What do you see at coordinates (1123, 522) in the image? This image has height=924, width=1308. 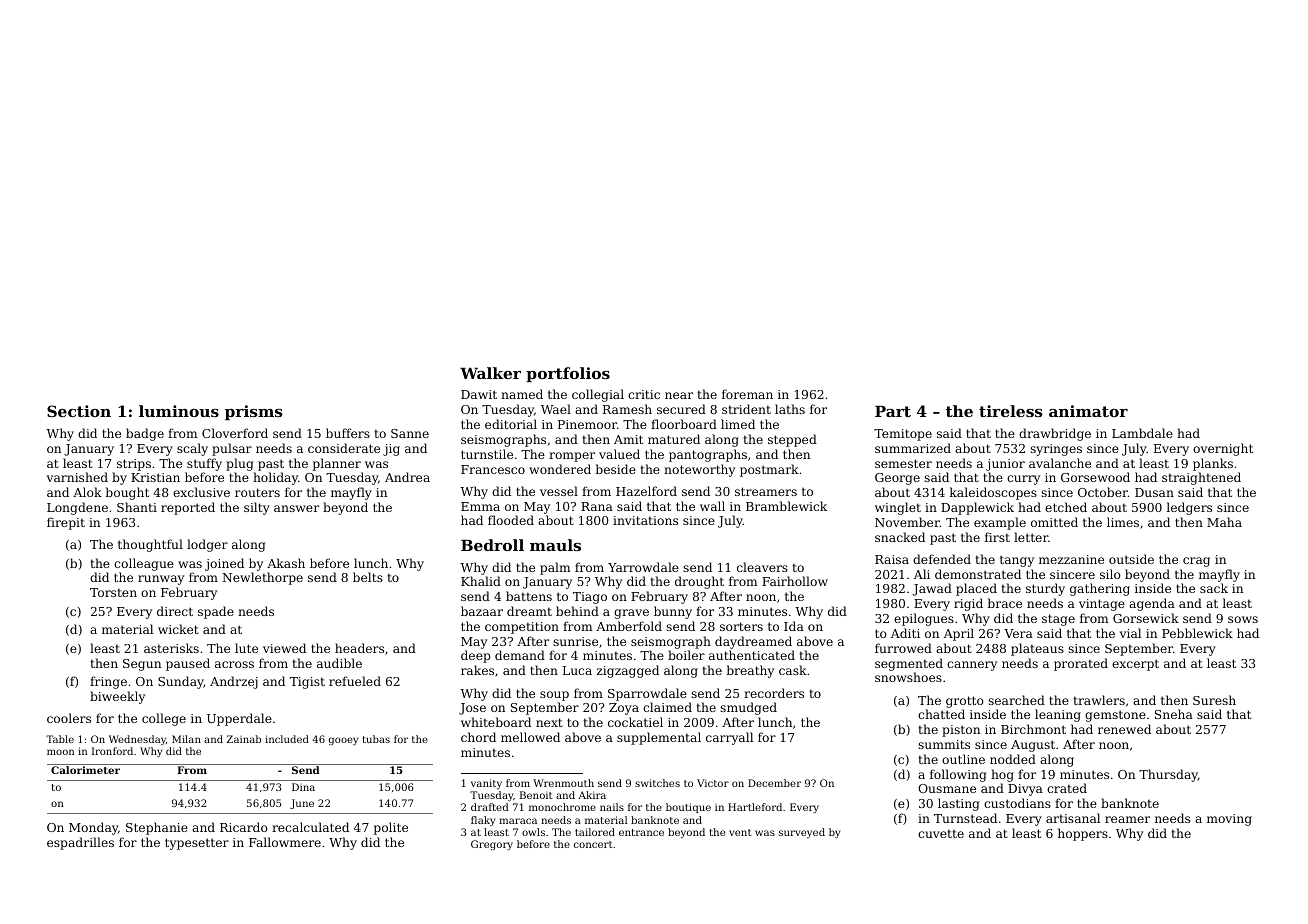 I see `limes` at bounding box center [1123, 522].
